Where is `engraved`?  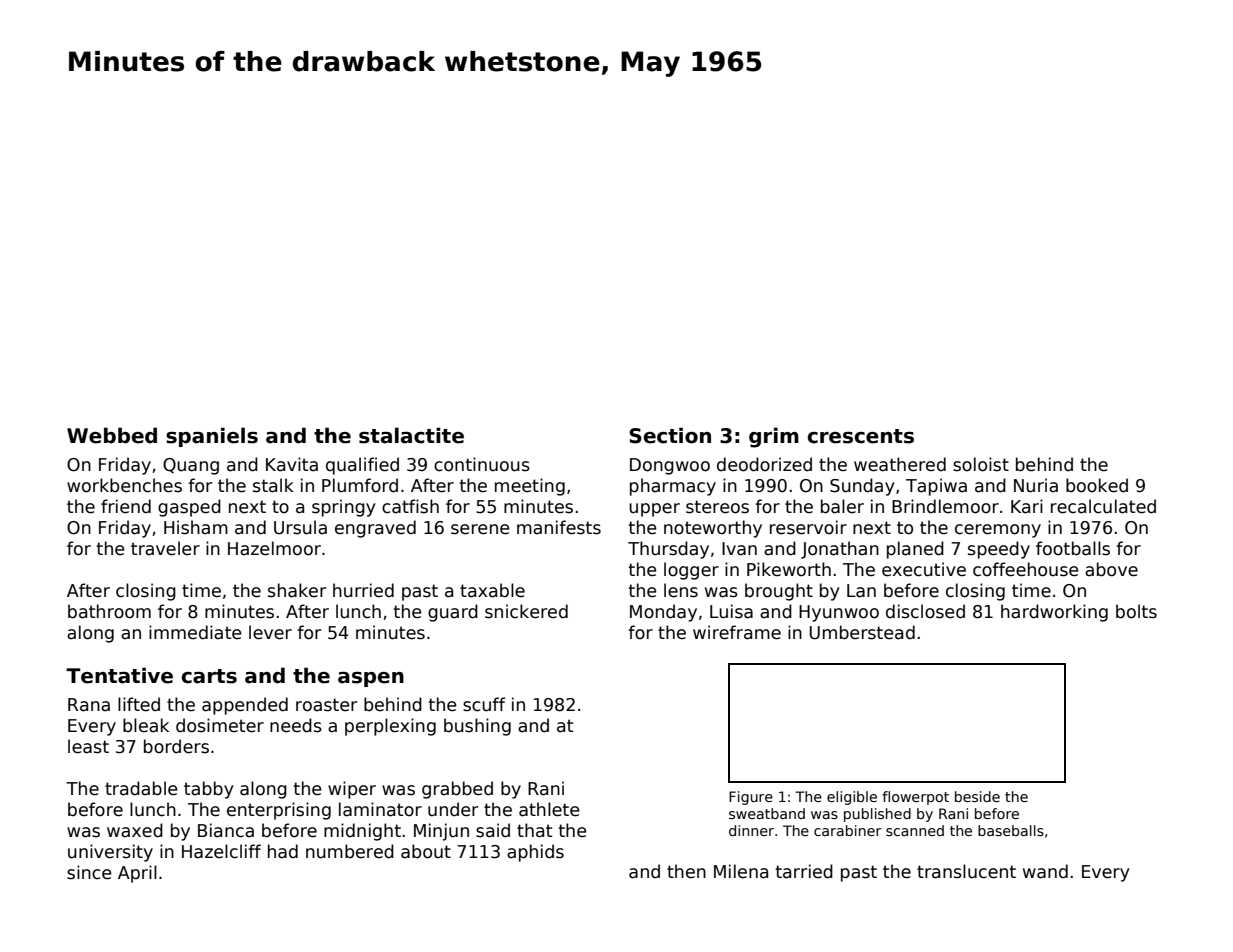 engraved is located at coordinates (375, 529).
